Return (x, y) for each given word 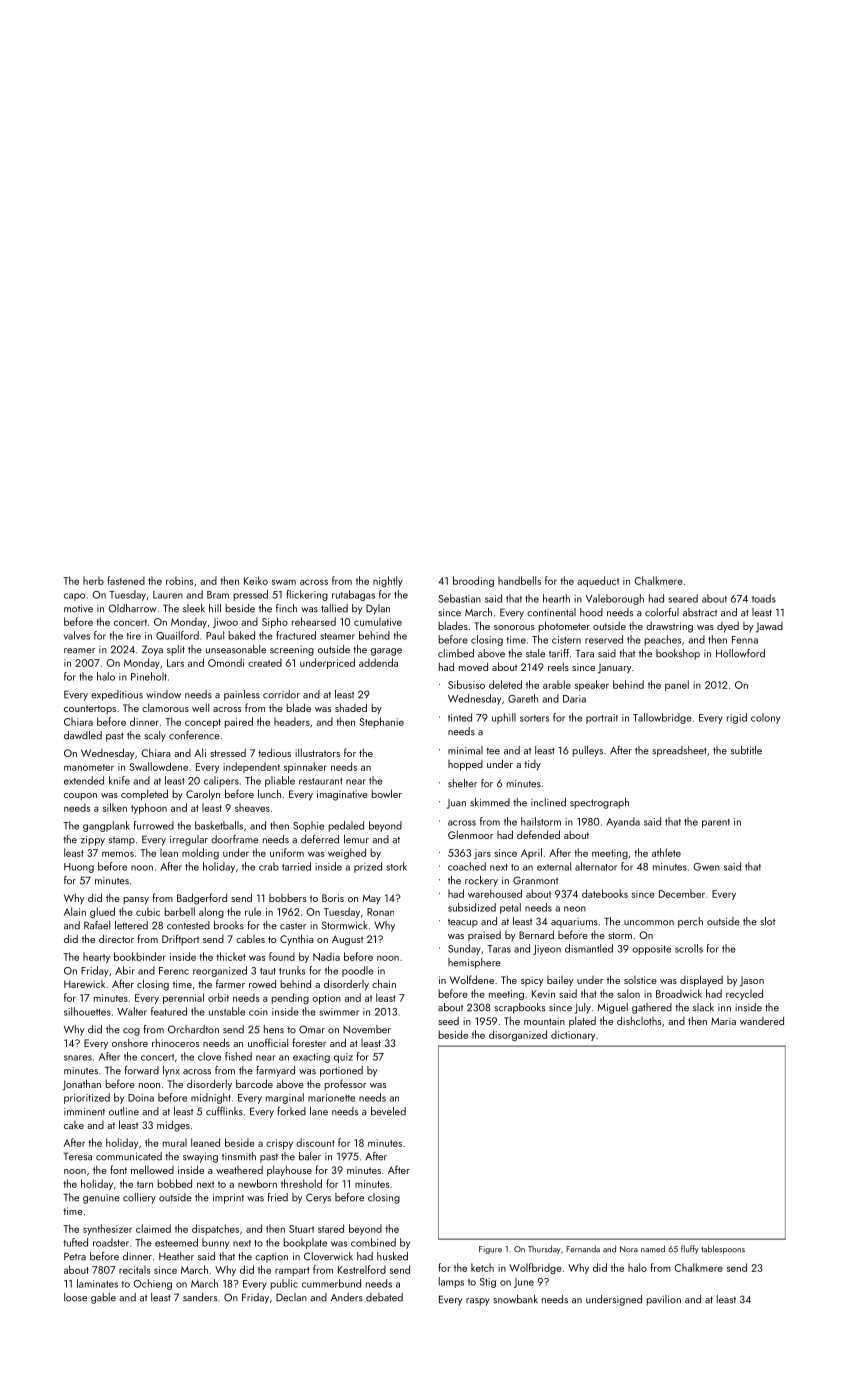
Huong (79, 868)
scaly (155, 736)
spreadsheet (679, 751)
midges (173, 1126)
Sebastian (459, 598)
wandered (762, 1020)
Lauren (168, 595)
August (347, 940)
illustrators (317, 752)
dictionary (573, 1035)
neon (575, 909)
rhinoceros (175, 1042)
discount (315, 1142)
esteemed (176, 1242)
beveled (388, 1111)
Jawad (769, 627)
